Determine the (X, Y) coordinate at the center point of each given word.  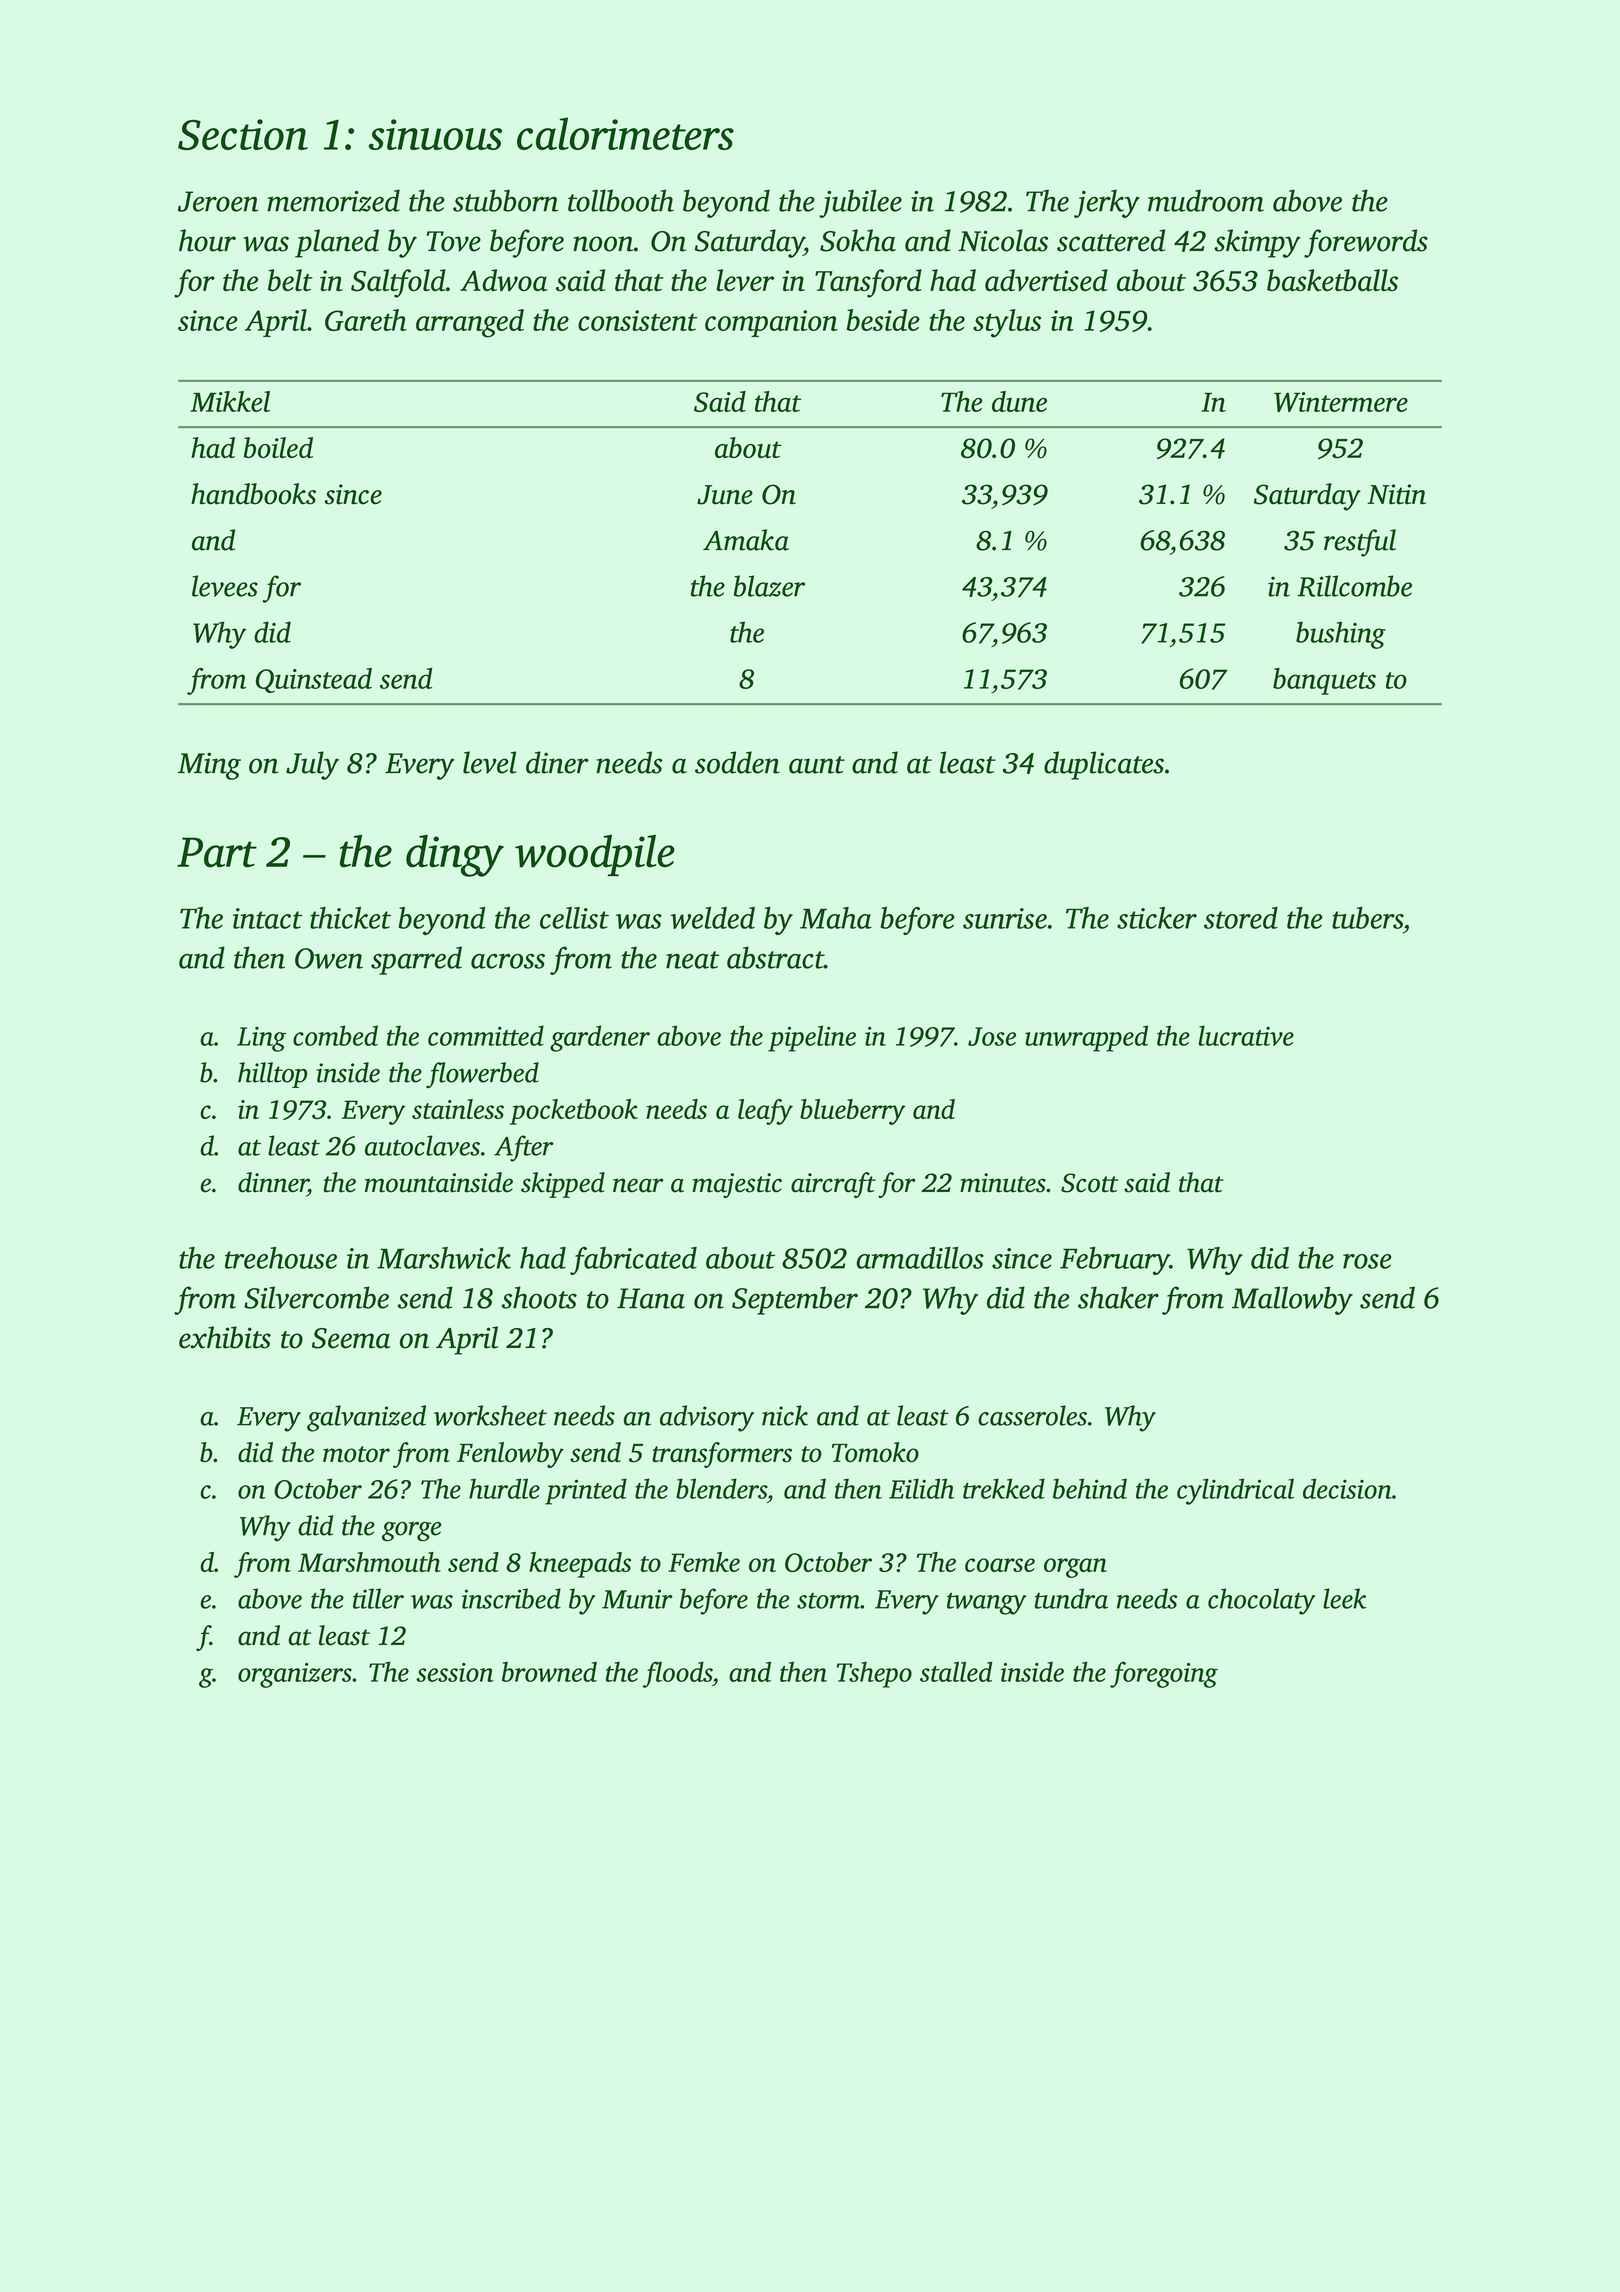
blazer (769, 586)
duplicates (1104, 765)
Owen (329, 958)
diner (557, 762)
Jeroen (218, 201)
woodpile (595, 855)
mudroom (1206, 200)
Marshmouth (369, 1562)
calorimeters (625, 133)
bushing (1341, 635)
